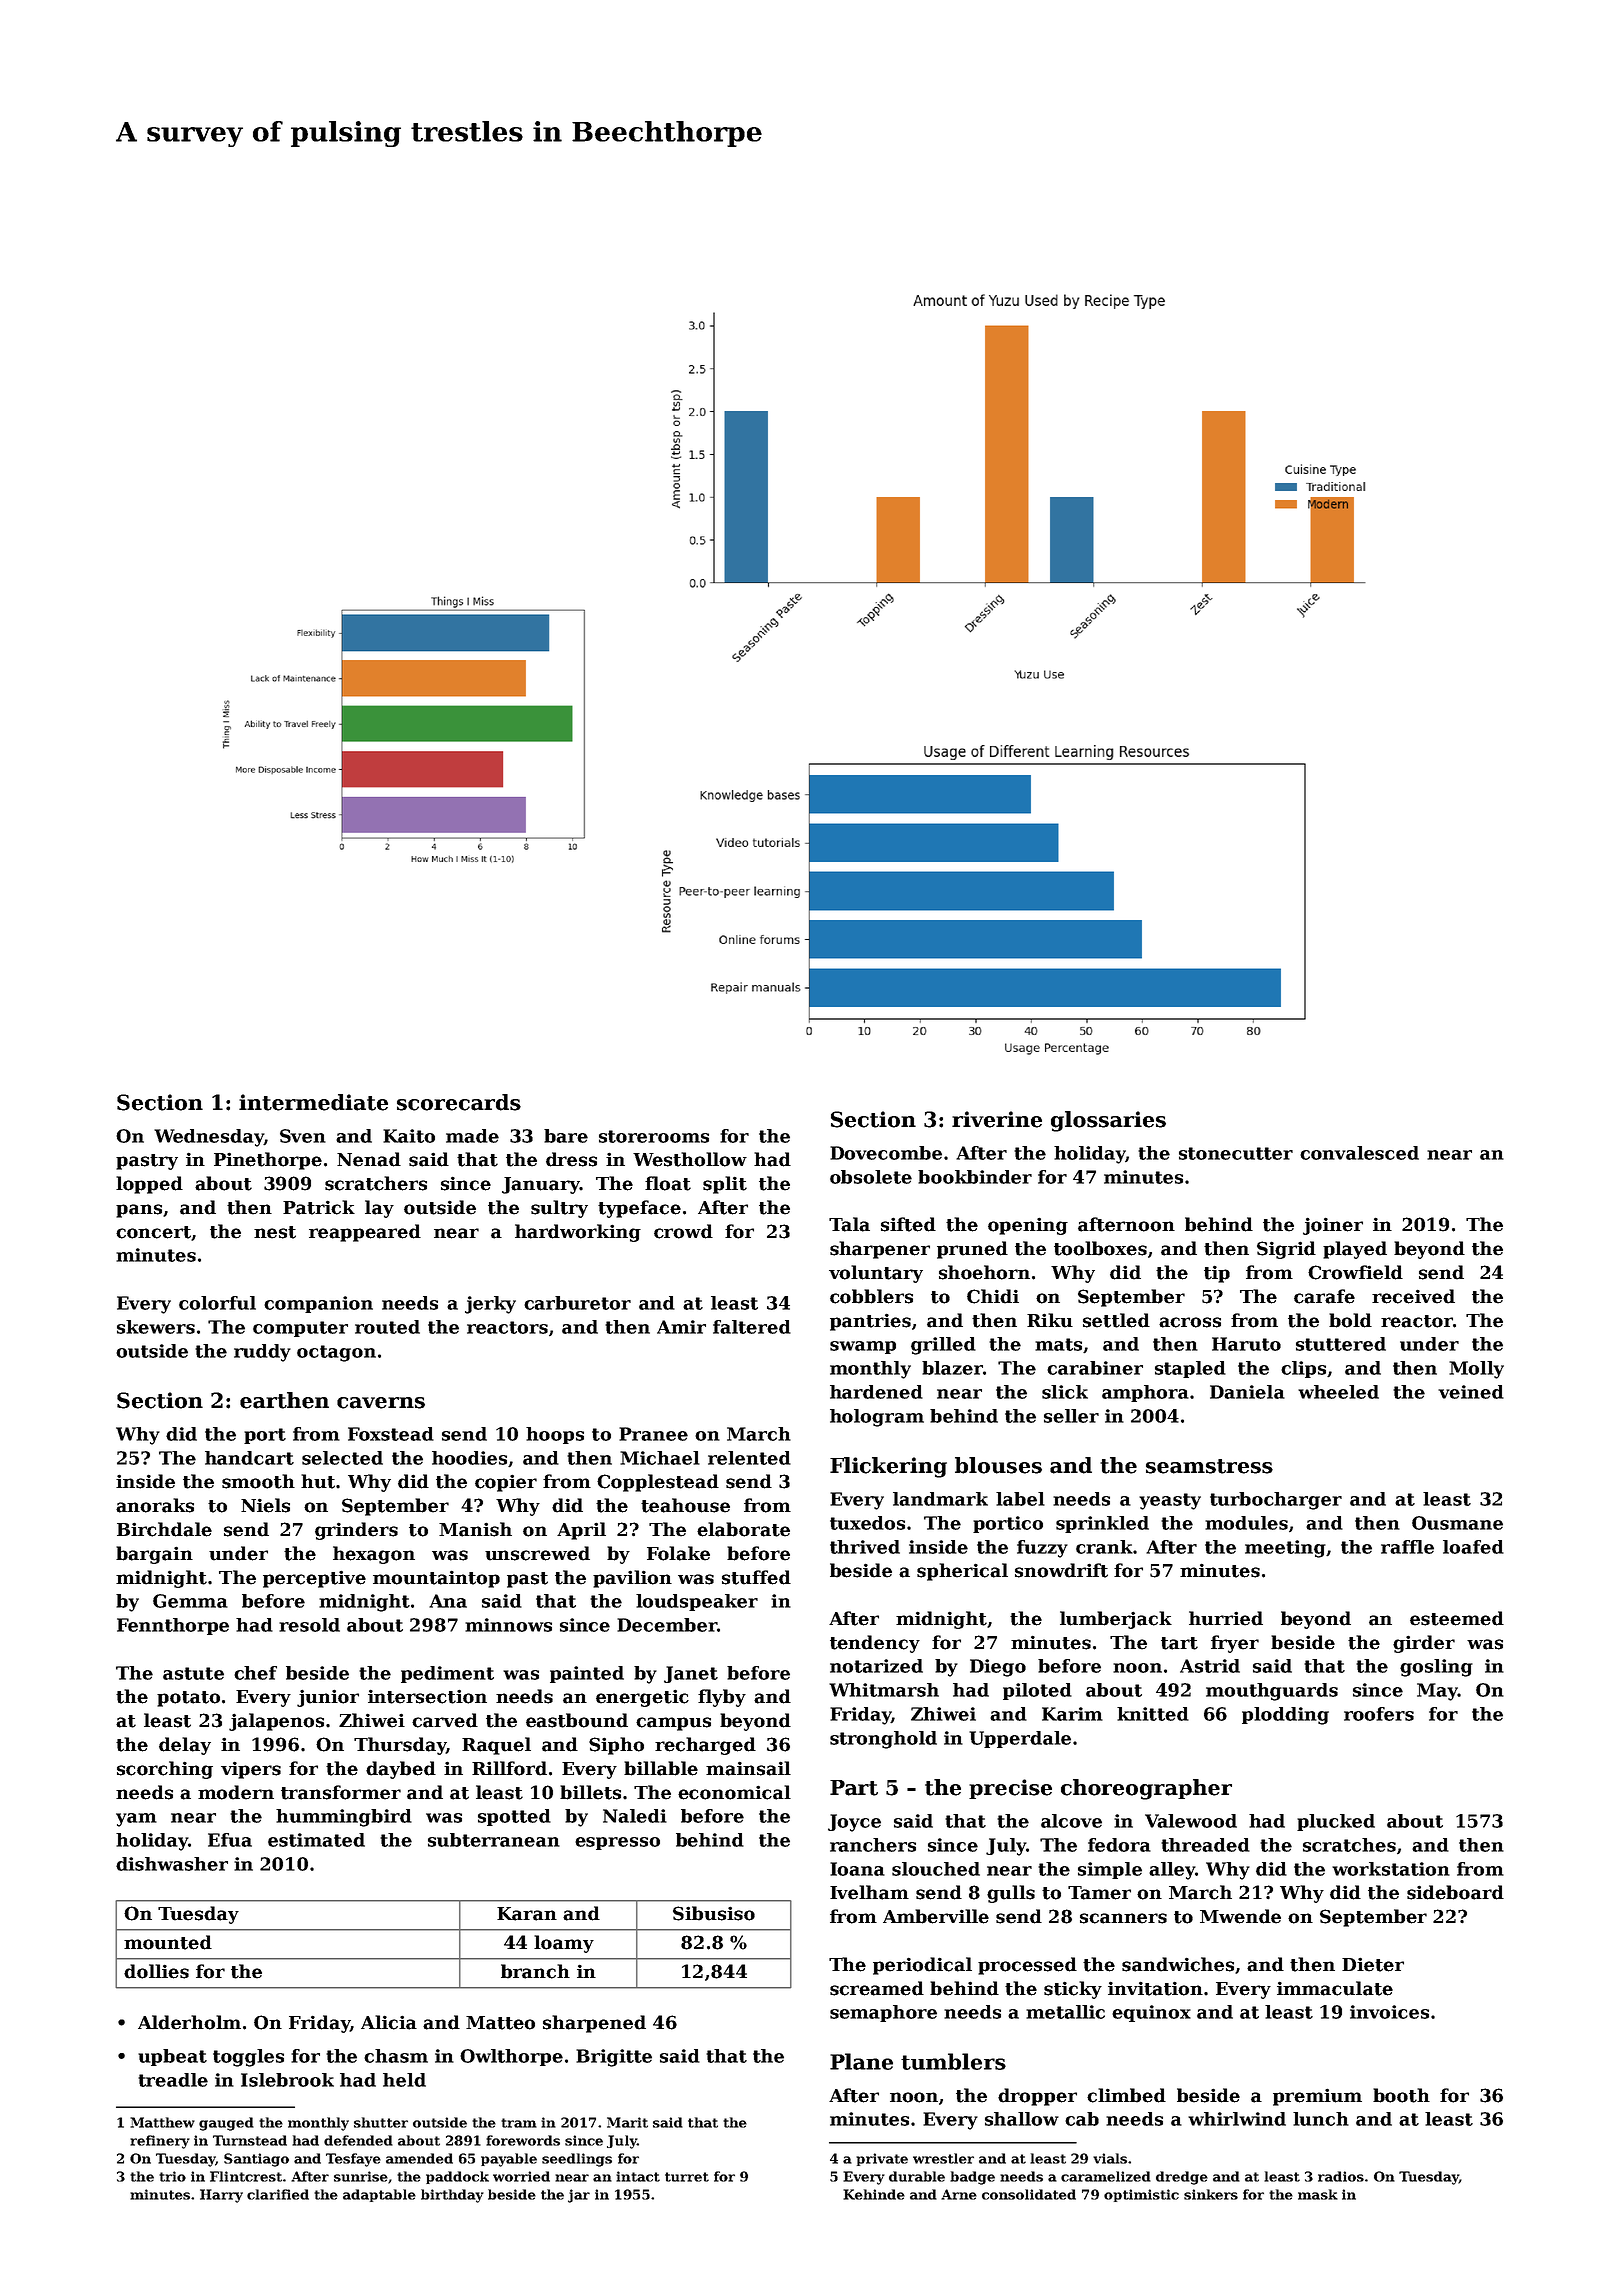  I want to click on immaculate, so click(1335, 1988).
